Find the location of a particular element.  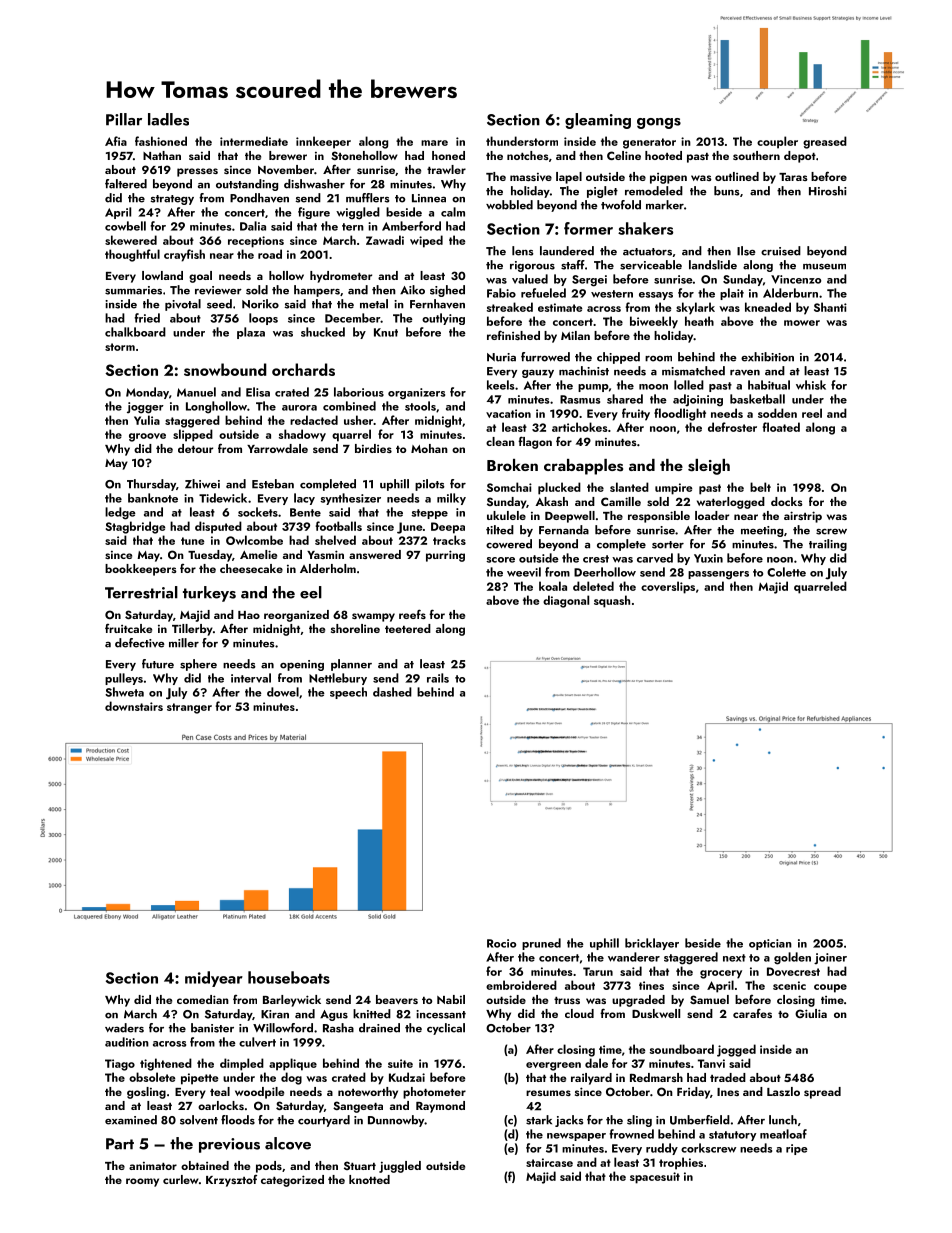

Fabio is located at coordinates (501, 293).
